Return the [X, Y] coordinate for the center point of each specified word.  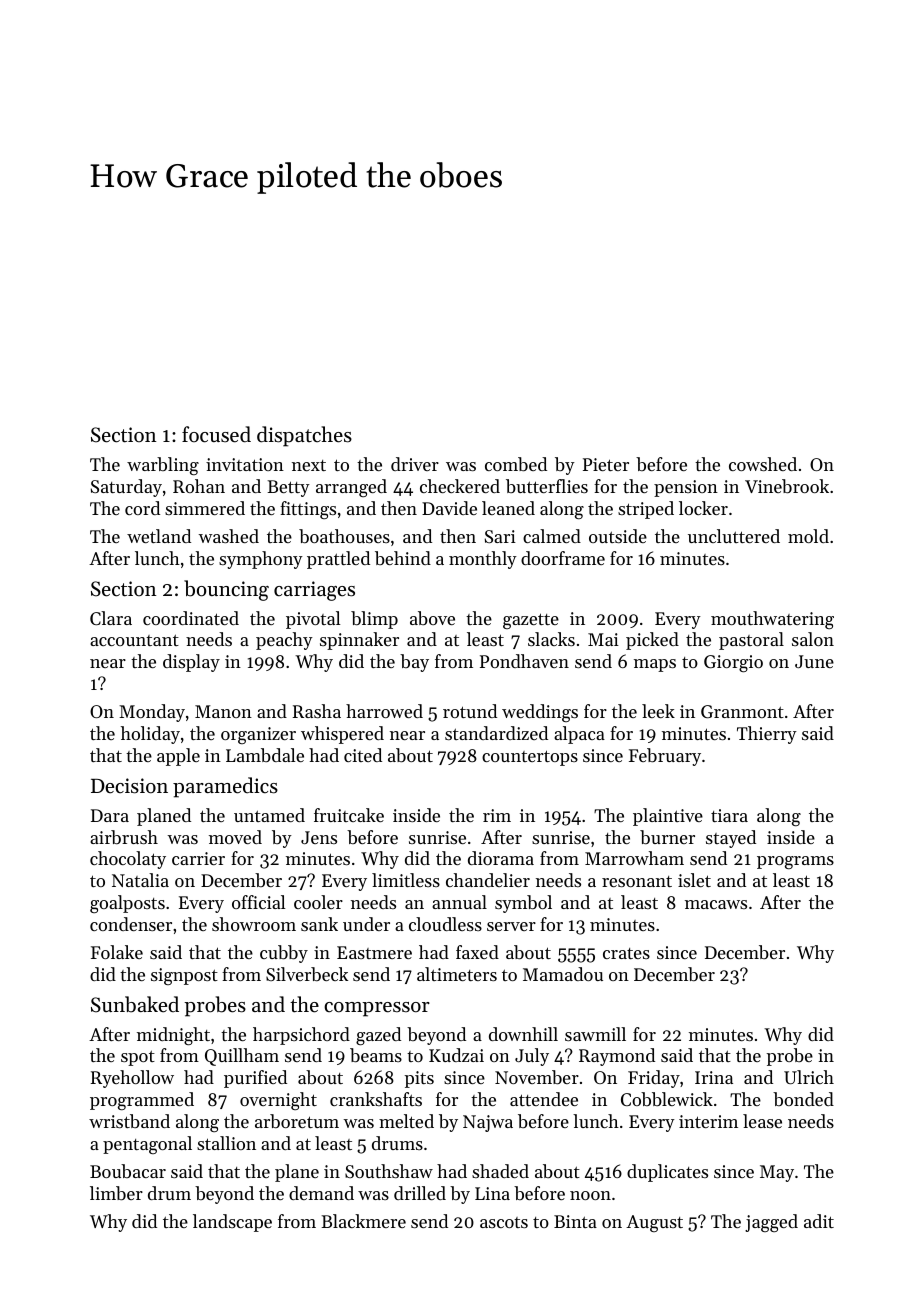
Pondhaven [524, 661]
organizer [258, 735]
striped [646, 510]
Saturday [126, 488]
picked [652, 641]
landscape [232, 1223]
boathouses [344, 536]
